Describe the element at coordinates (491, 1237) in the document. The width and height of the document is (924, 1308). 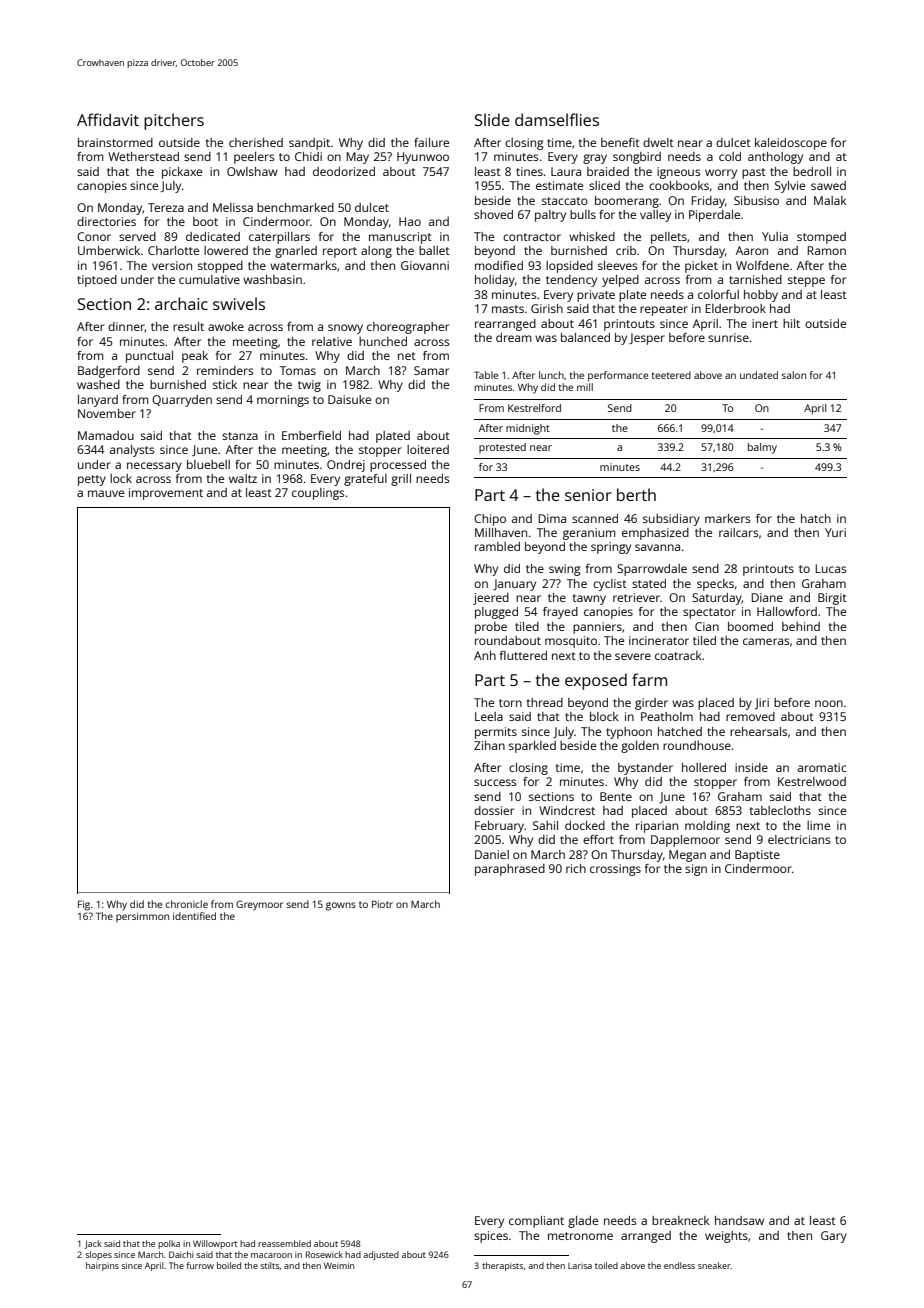
I see `spices` at that location.
